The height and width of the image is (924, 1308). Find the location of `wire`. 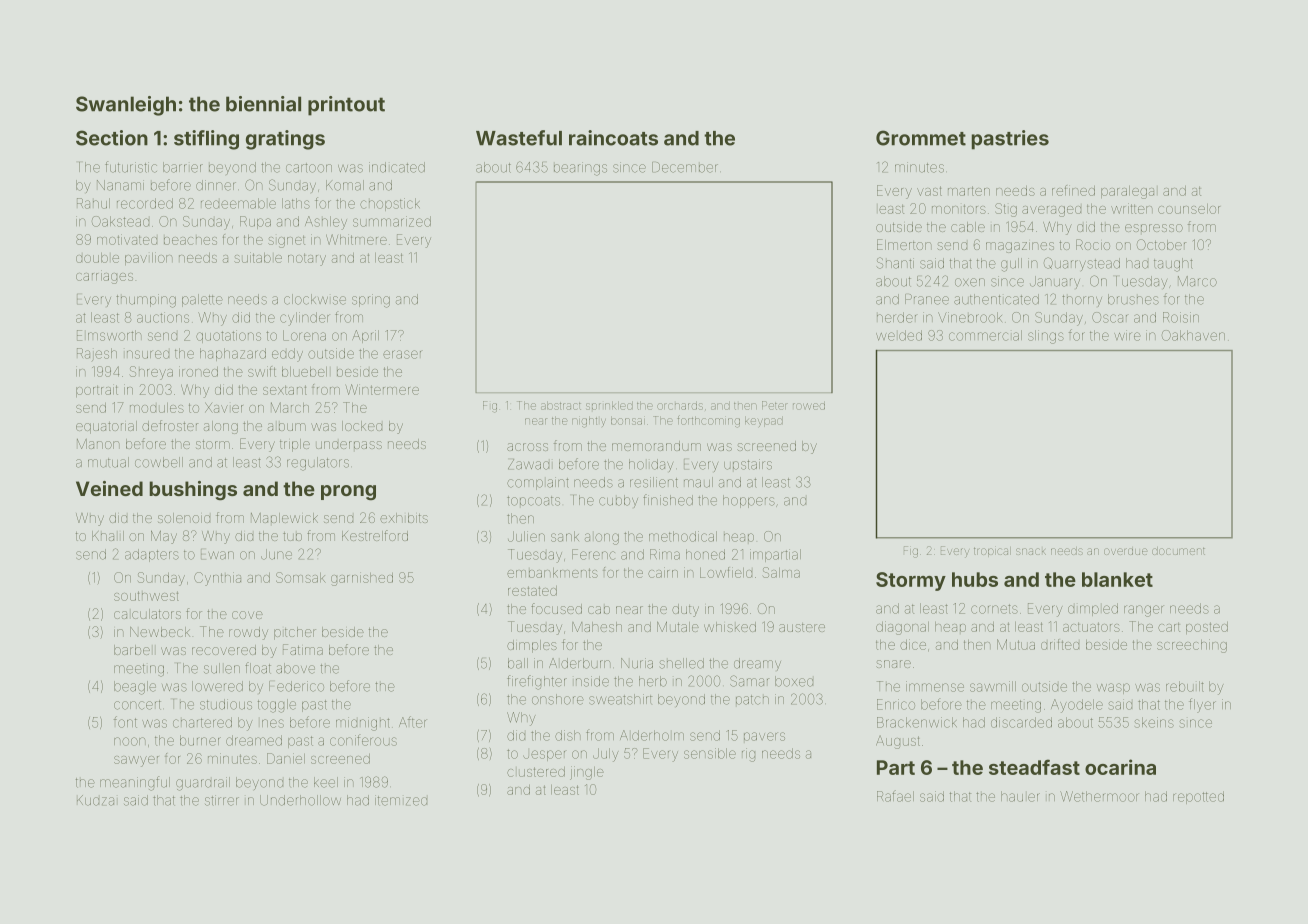

wire is located at coordinates (1127, 335).
